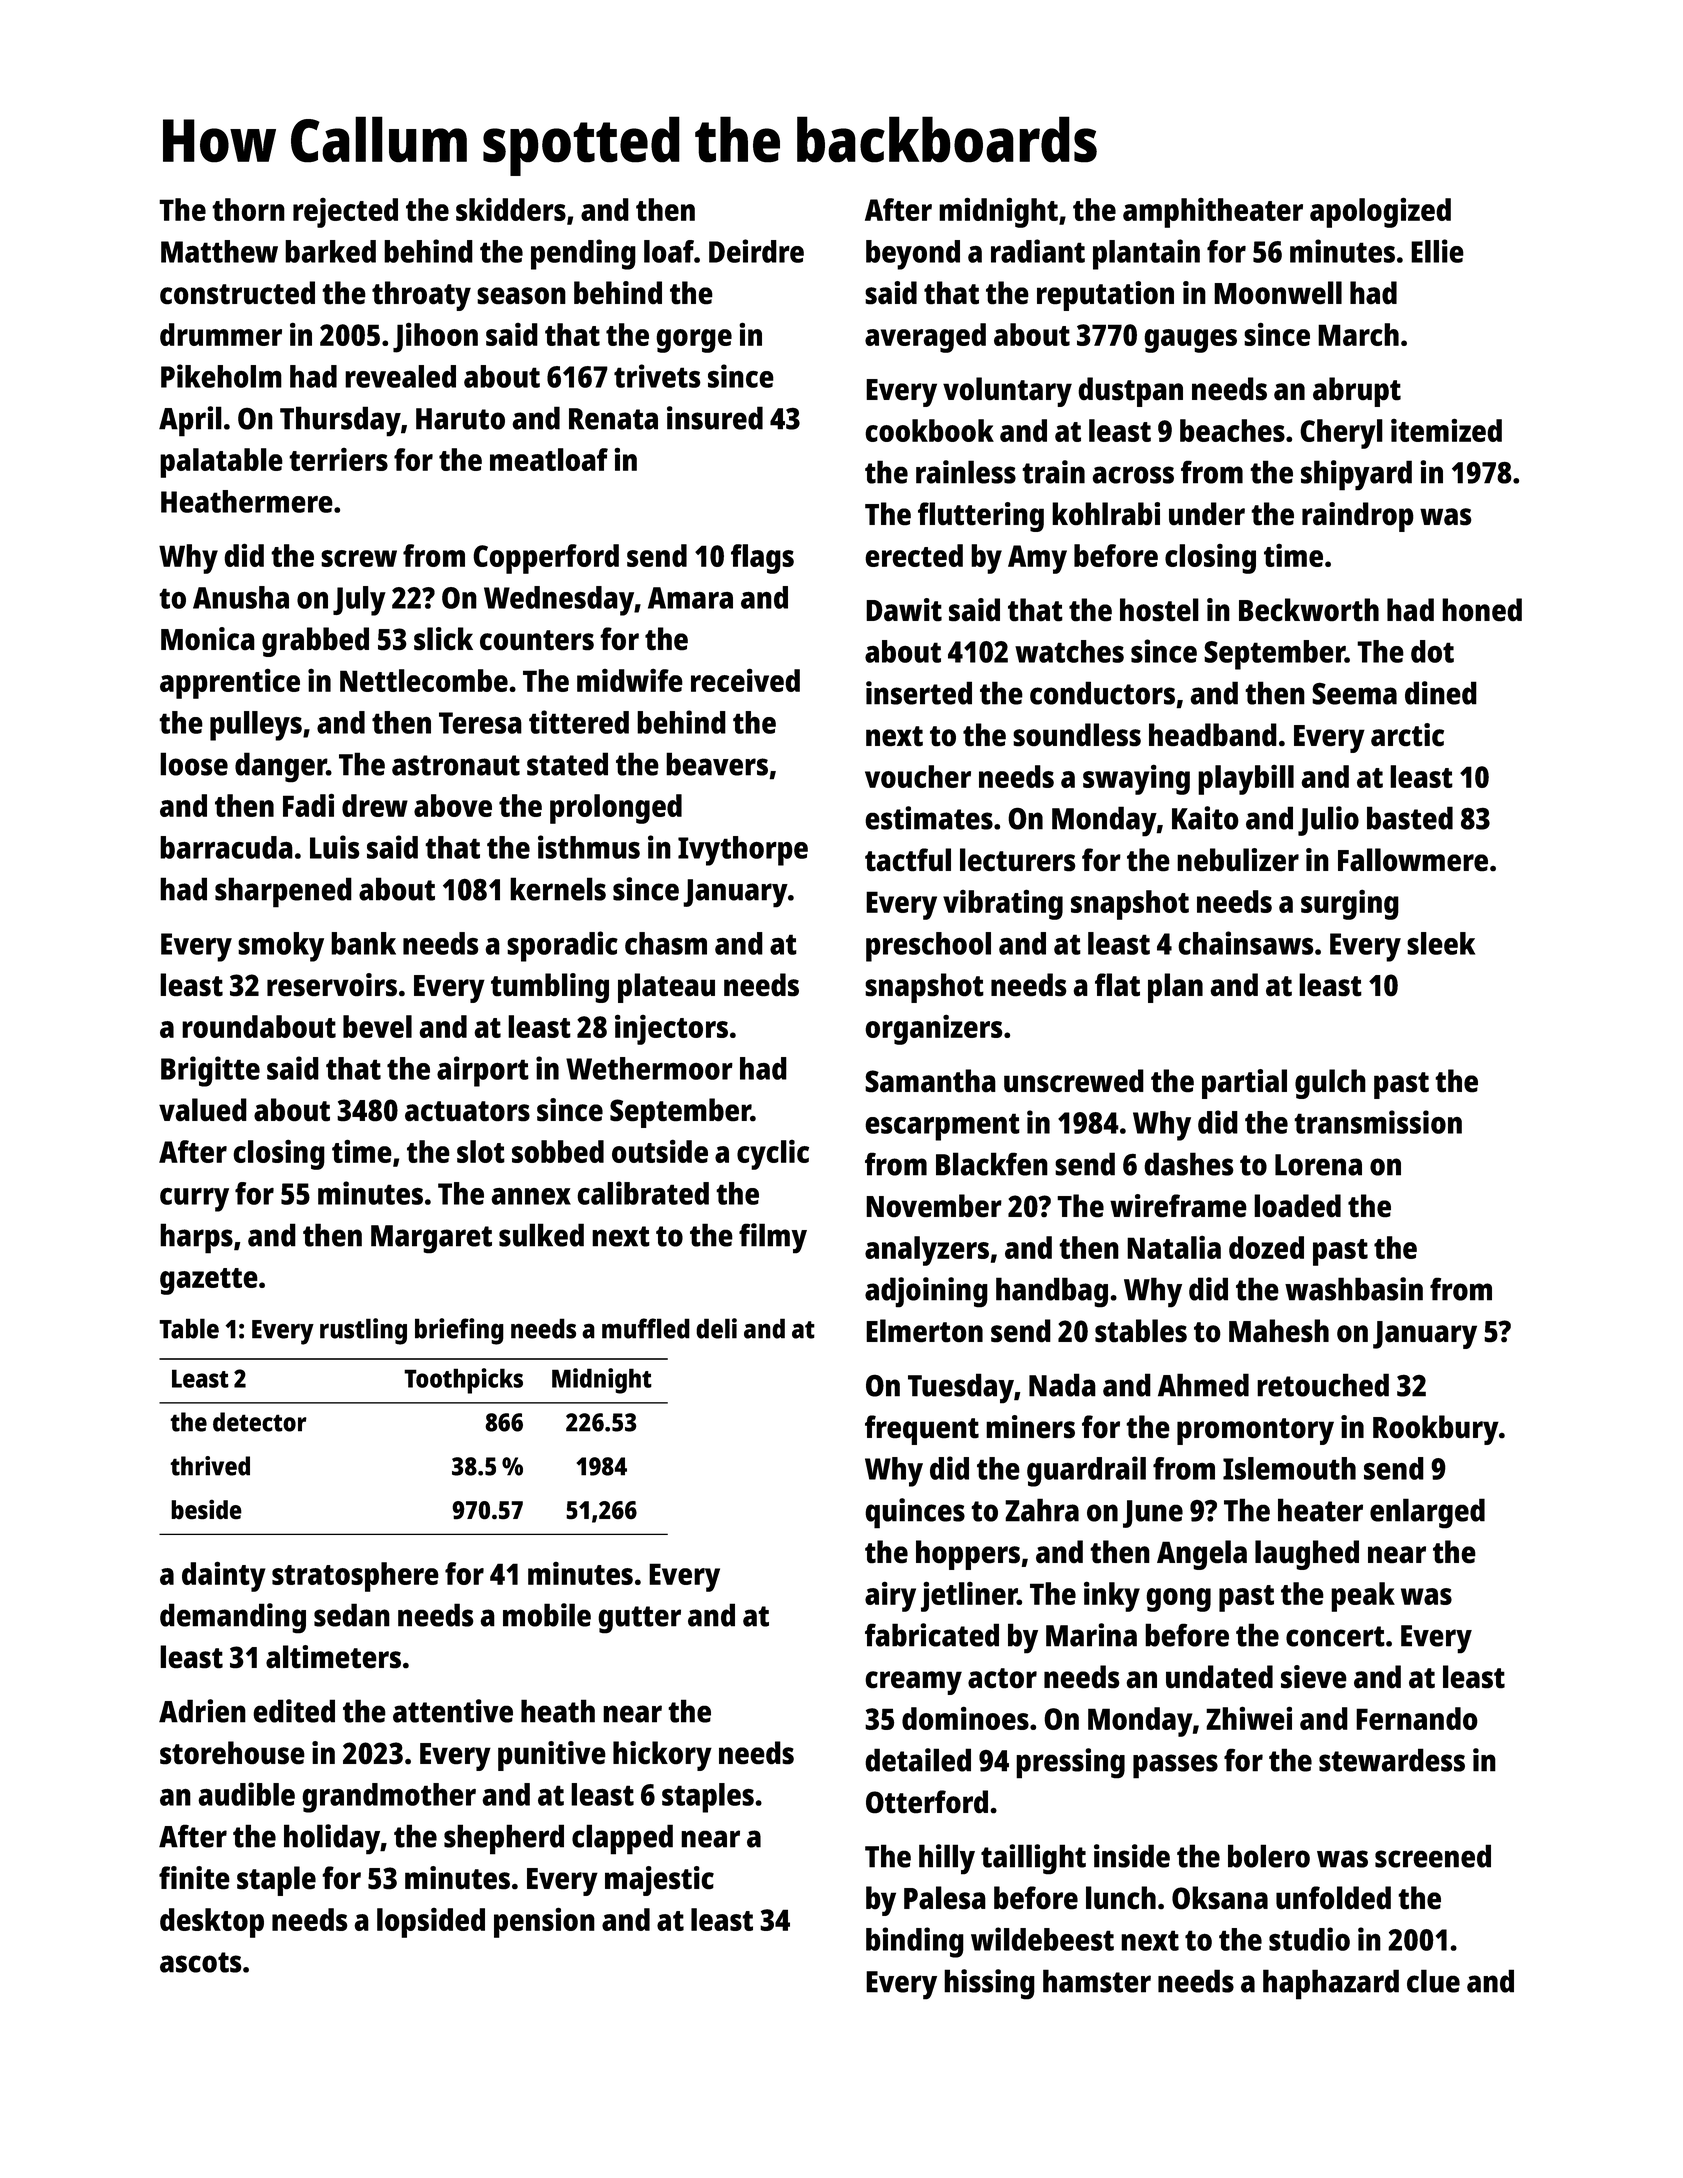  What do you see at coordinates (1350, 904) in the page?
I see `surging` at bounding box center [1350, 904].
